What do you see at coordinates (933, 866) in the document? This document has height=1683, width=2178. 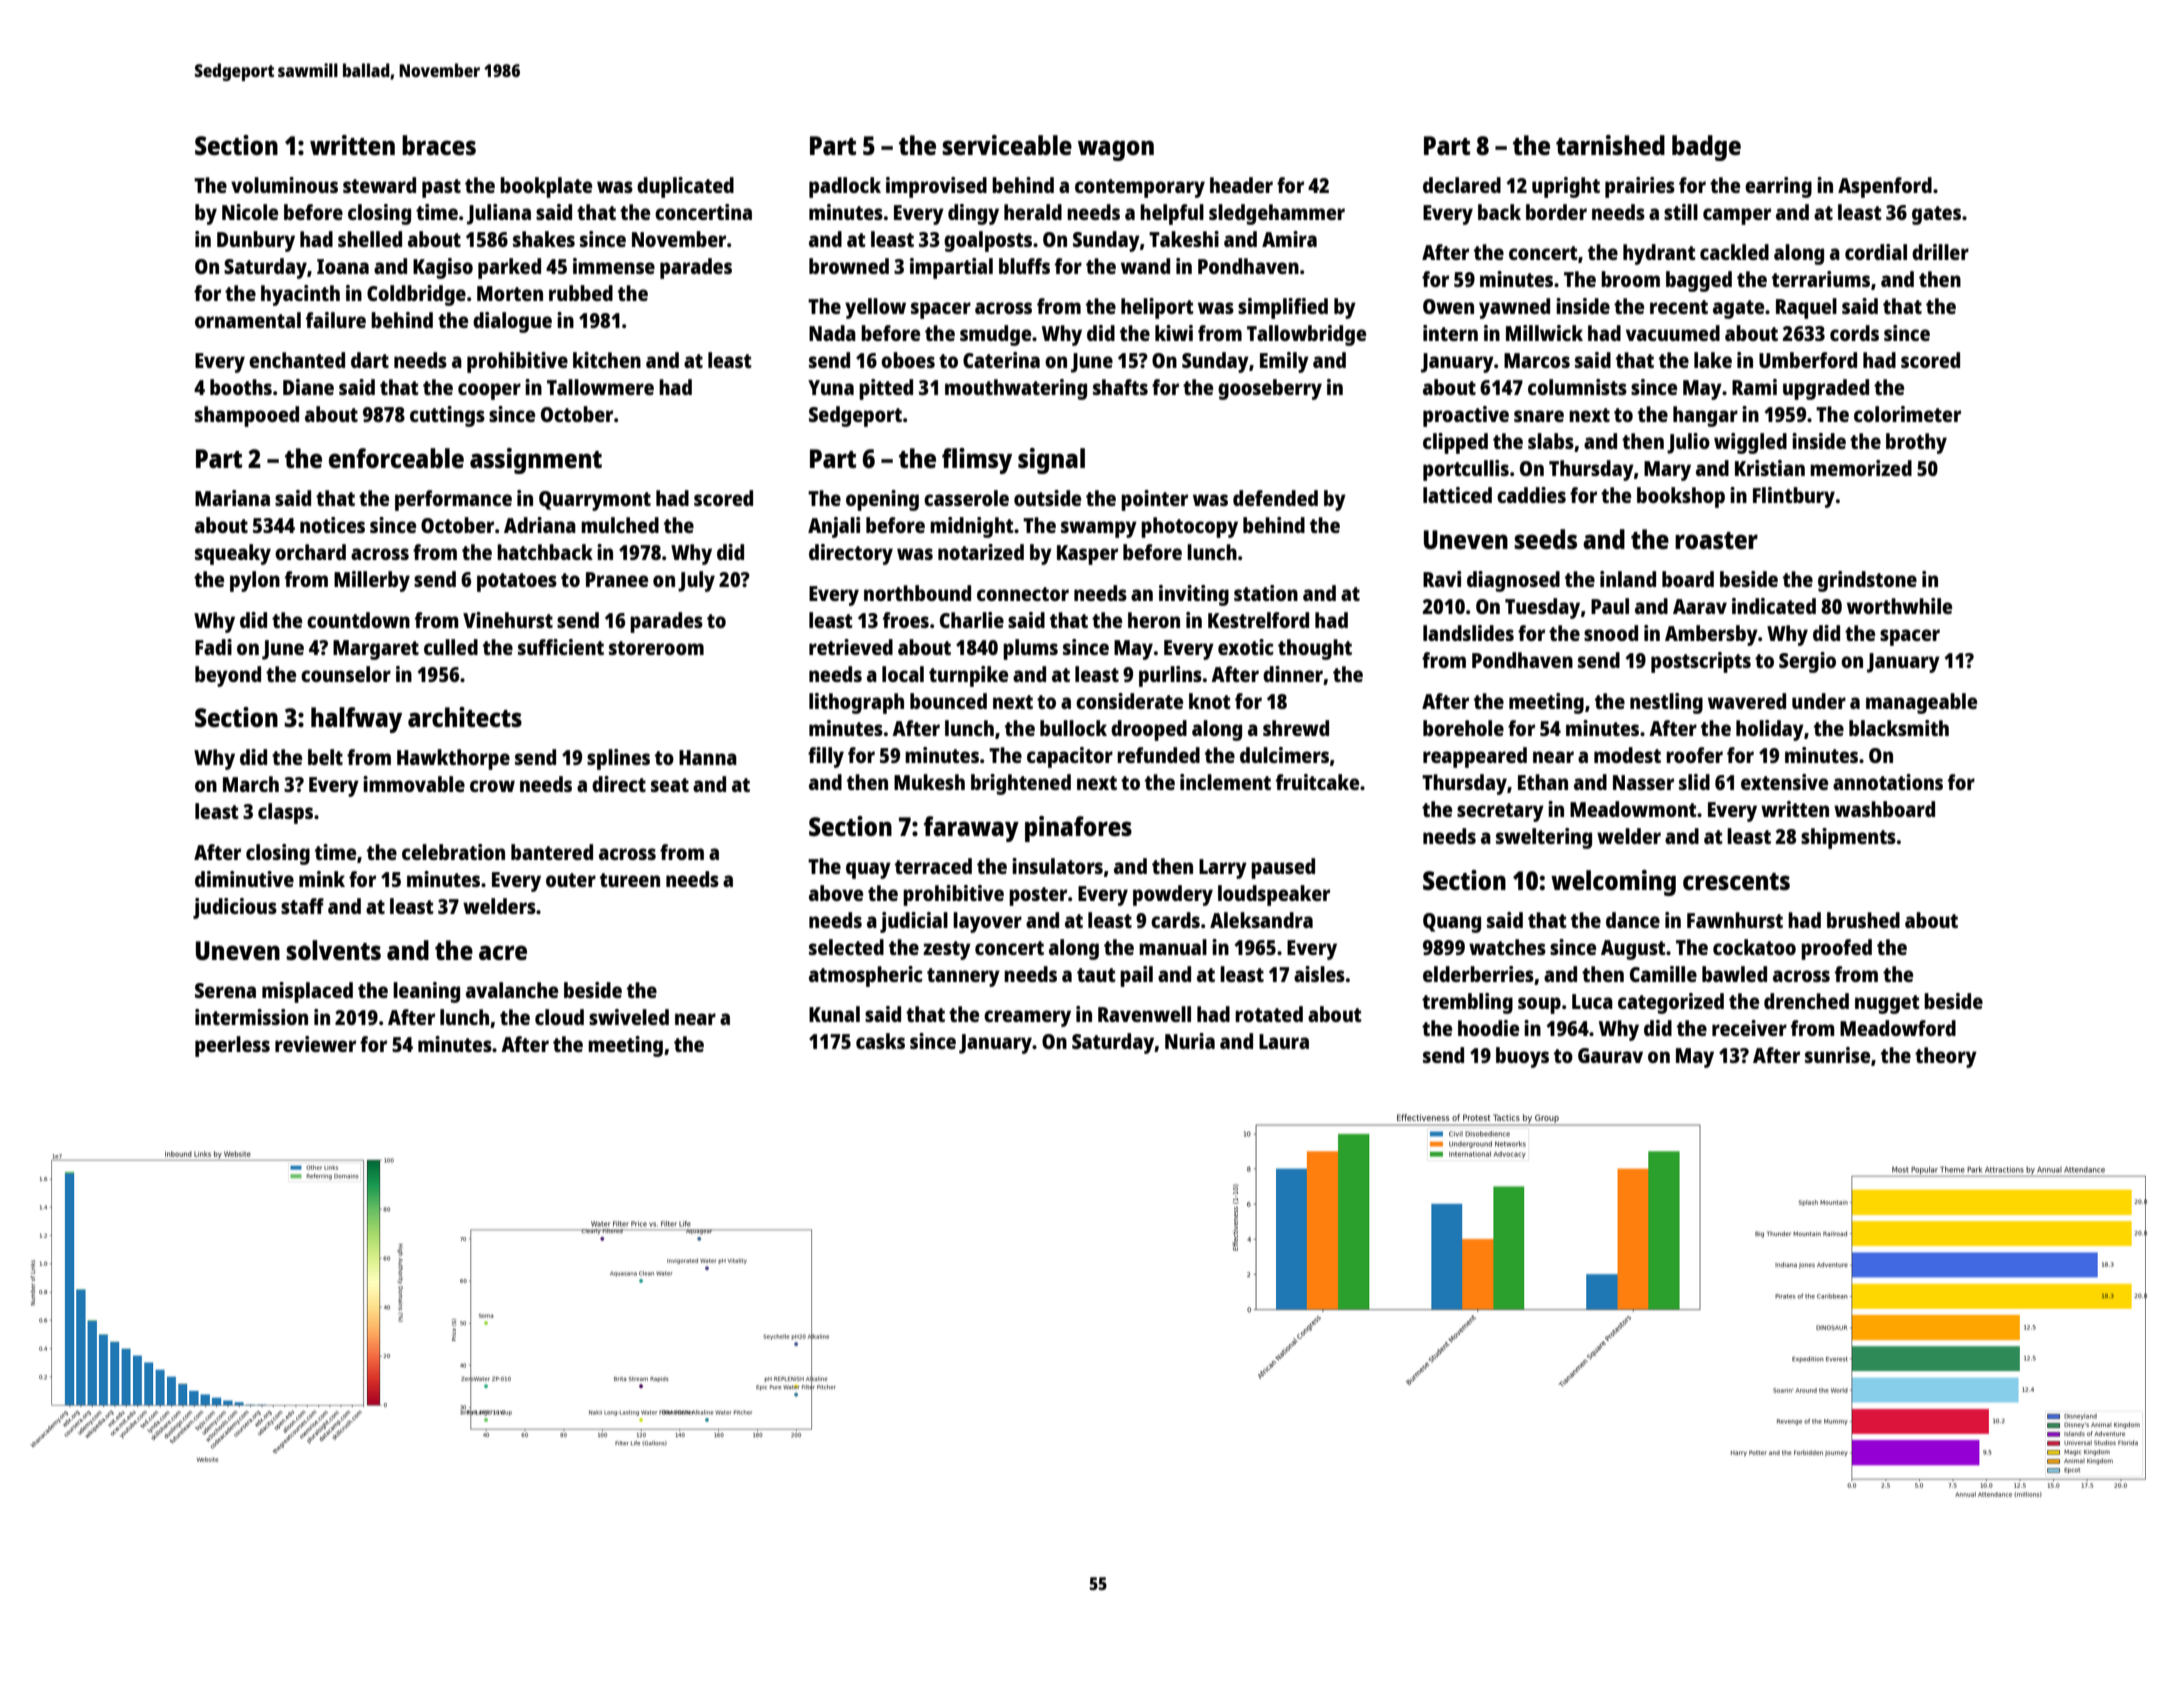 I see `terraced` at bounding box center [933, 866].
